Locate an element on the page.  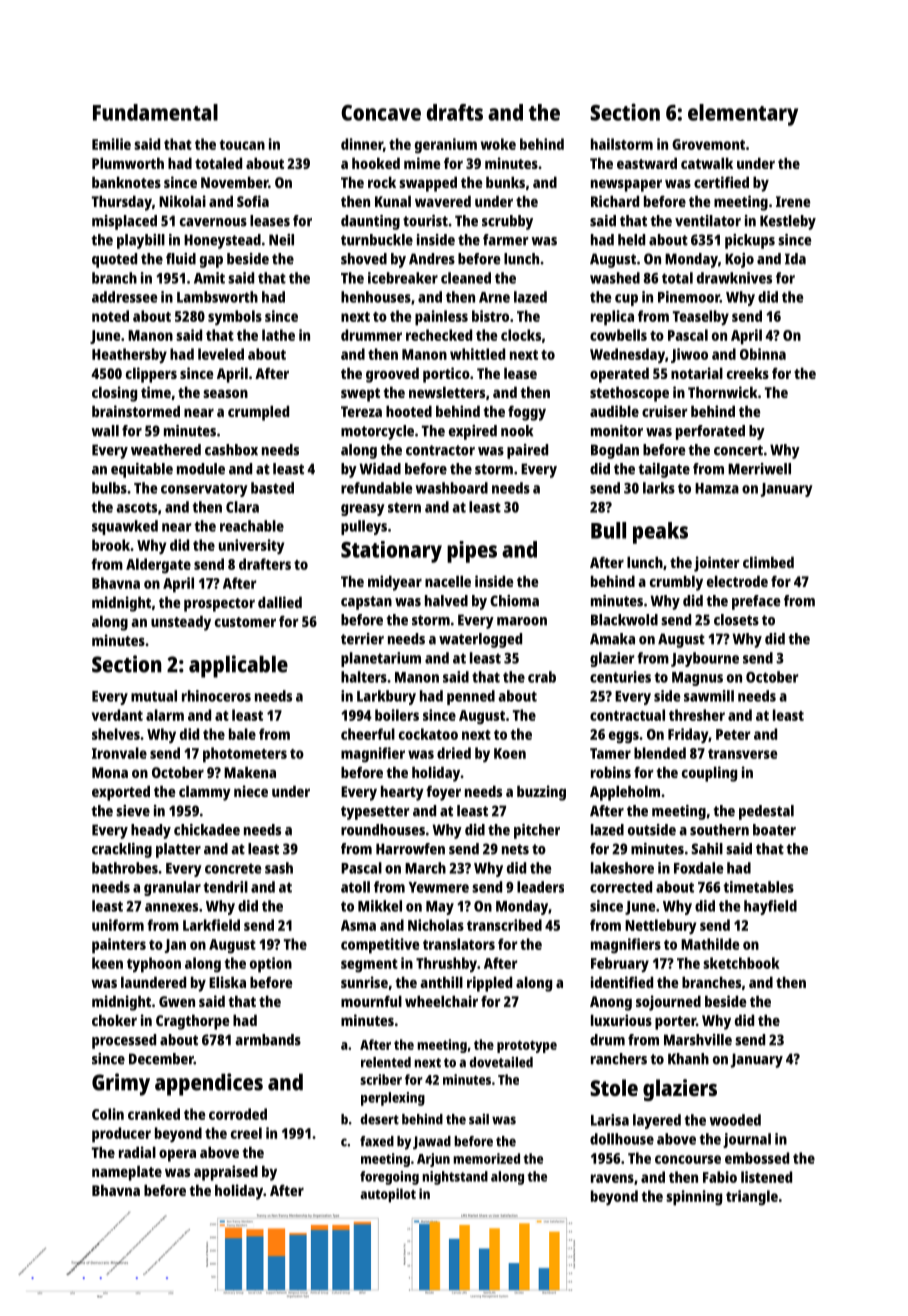
Concave is located at coordinates (381, 113).
